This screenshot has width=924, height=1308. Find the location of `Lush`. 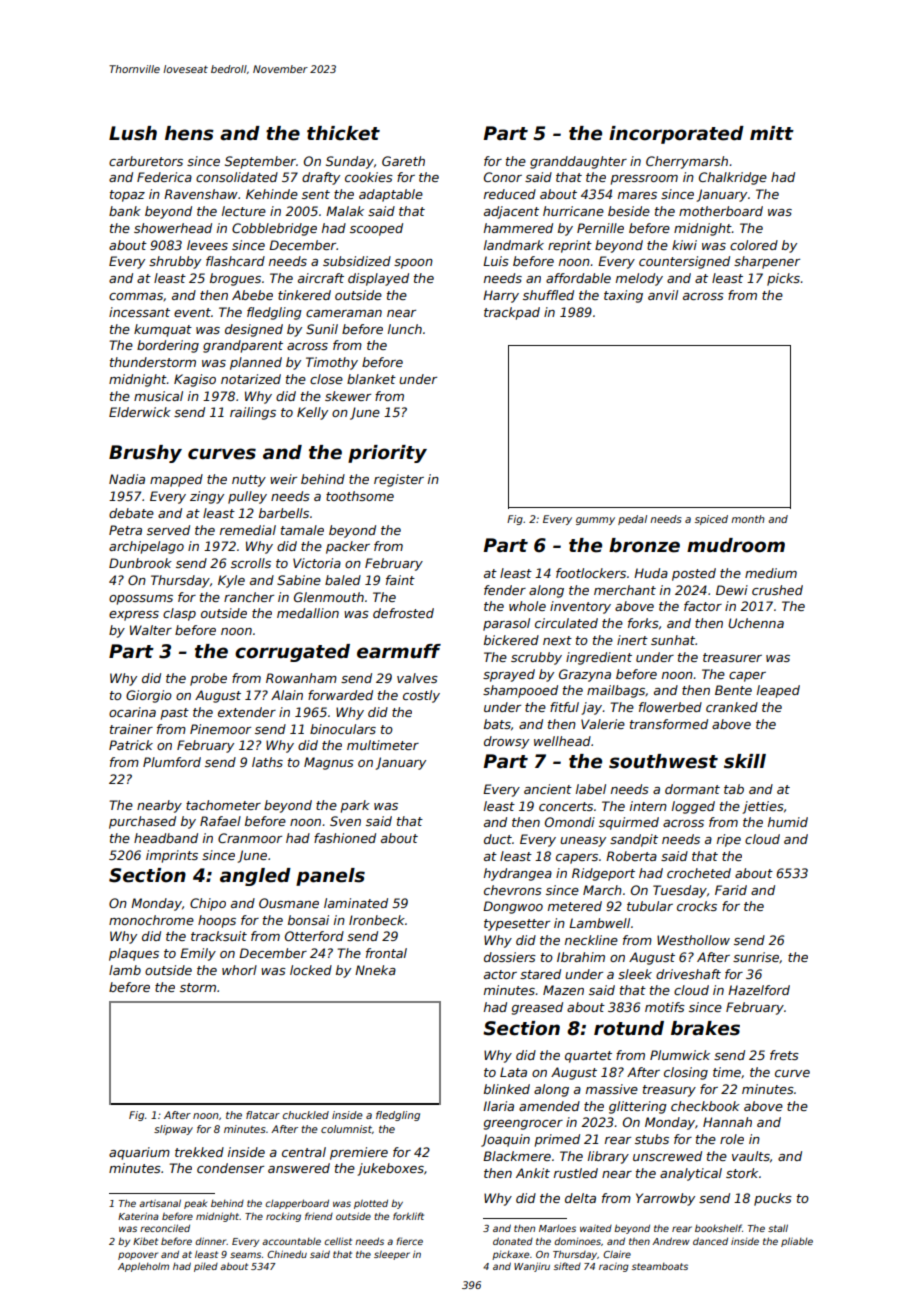

Lush is located at coordinates (133, 133).
